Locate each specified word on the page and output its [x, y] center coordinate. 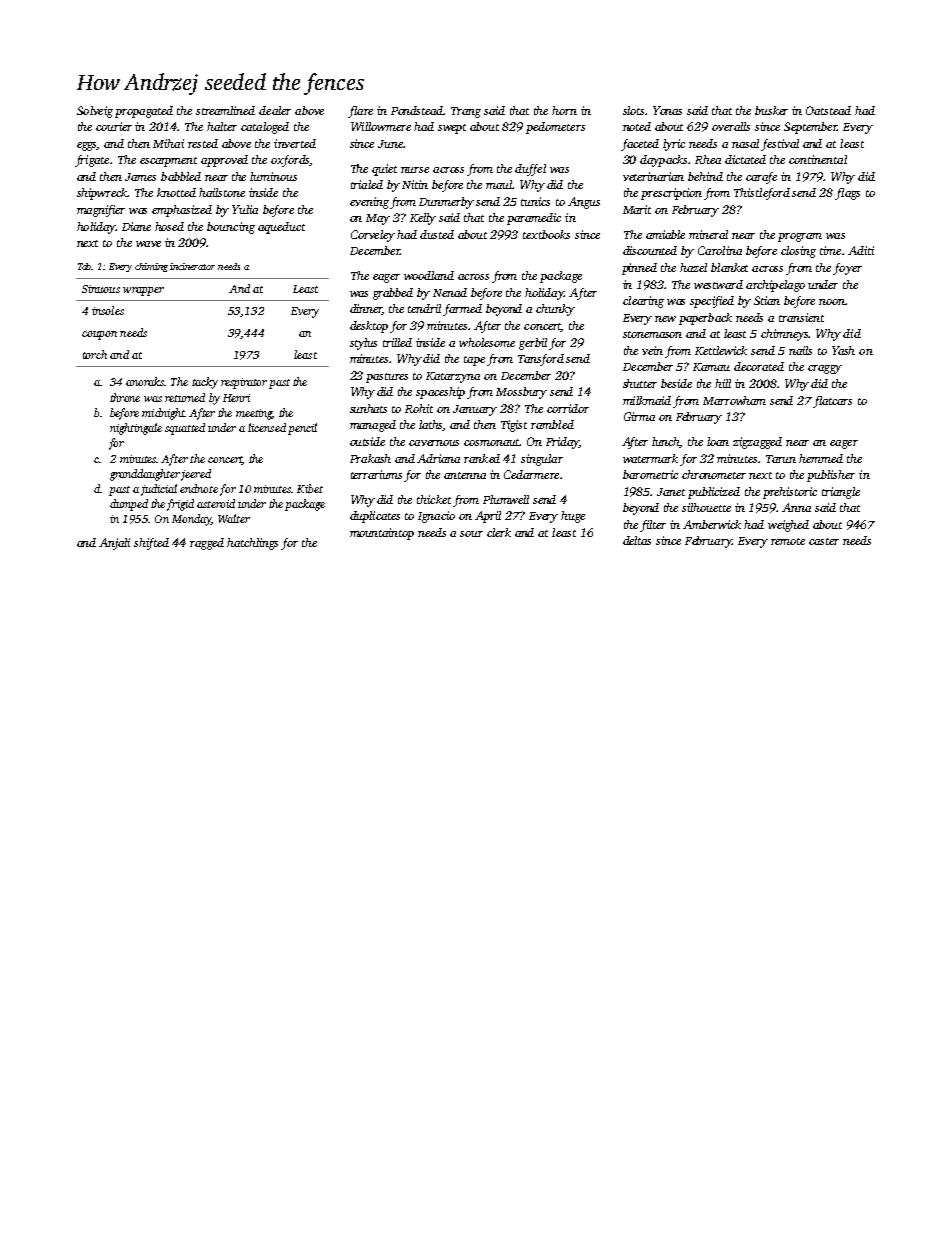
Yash [843, 350]
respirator [244, 383]
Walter [234, 518]
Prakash [370, 458]
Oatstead [828, 110]
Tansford [541, 360]
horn [564, 110]
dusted [437, 234]
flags [847, 194]
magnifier [101, 211]
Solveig [95, 112]
